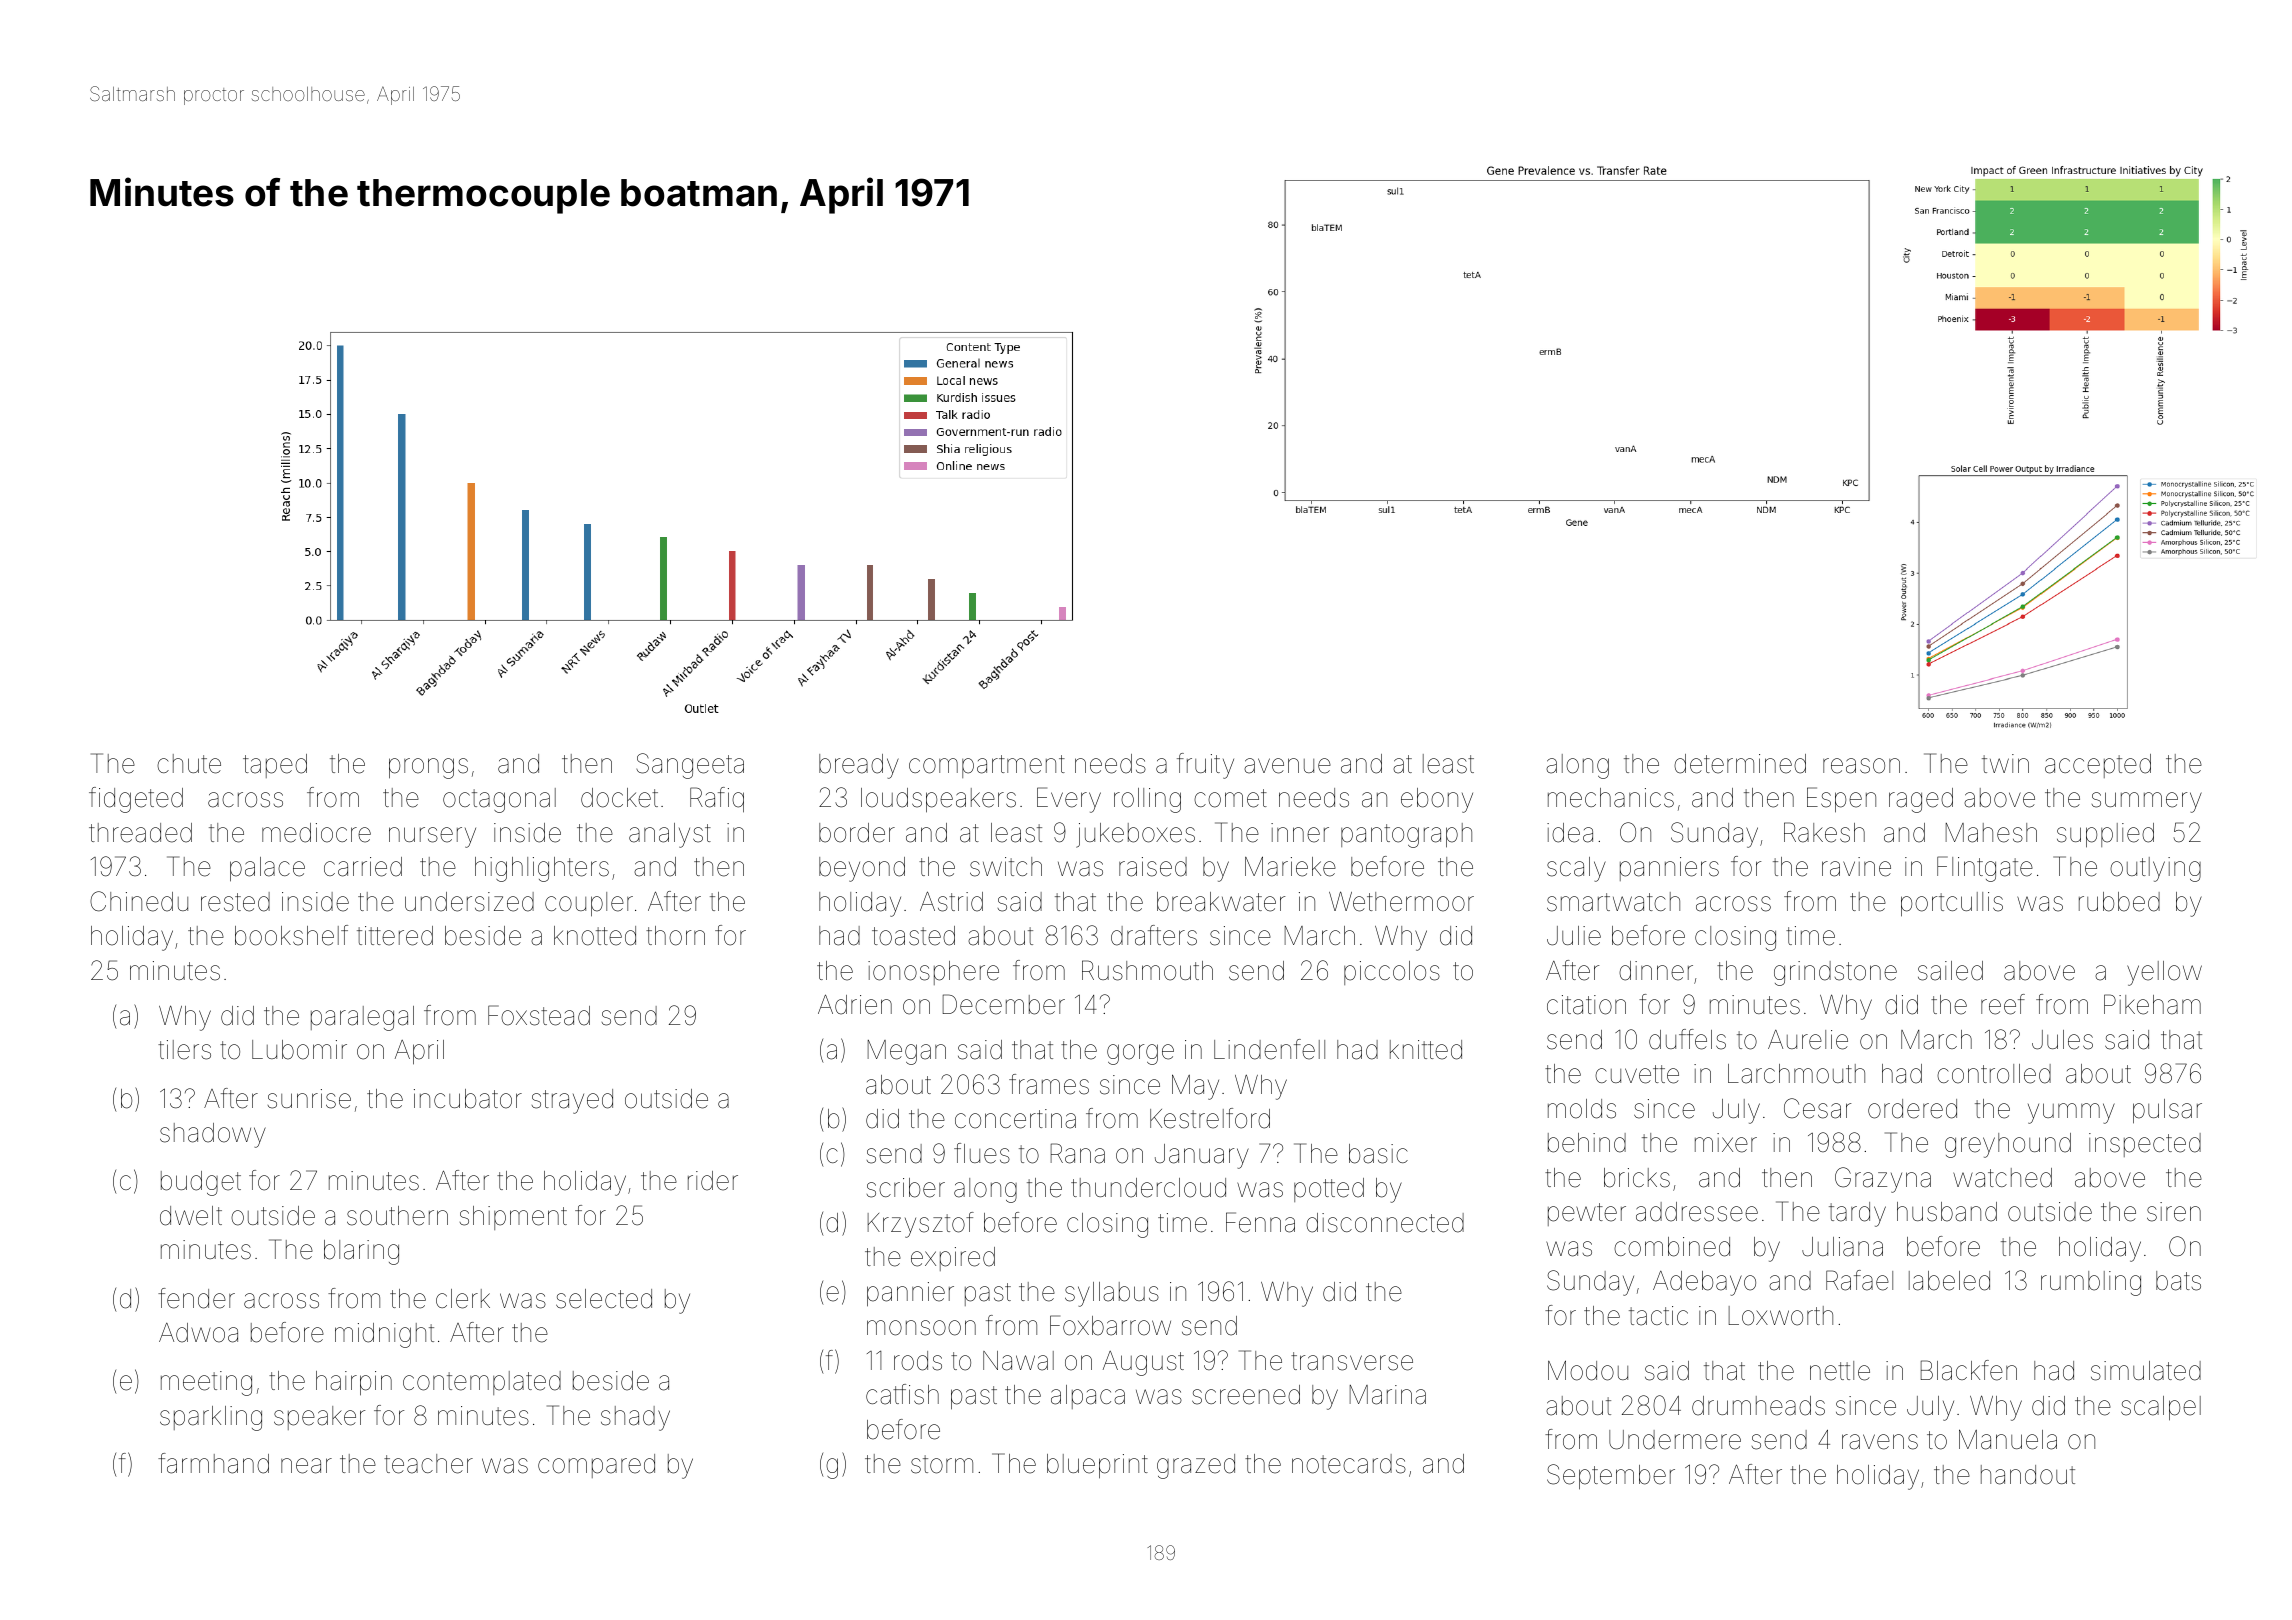 The image size is (2292, 1620). I want to click on Astrid, so click(951, 901).
